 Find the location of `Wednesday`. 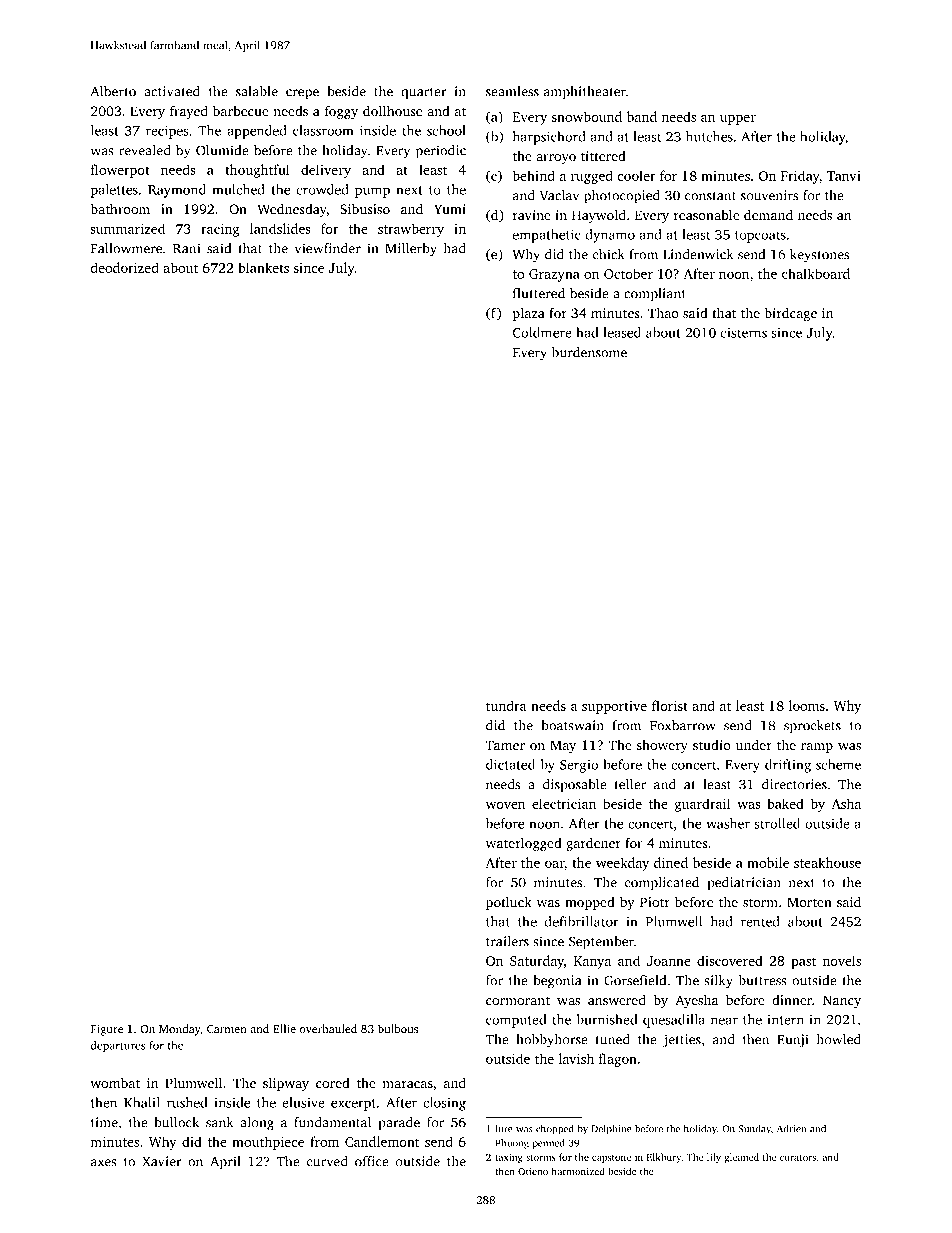

Wednesday is located at coordinates (292, 210).
